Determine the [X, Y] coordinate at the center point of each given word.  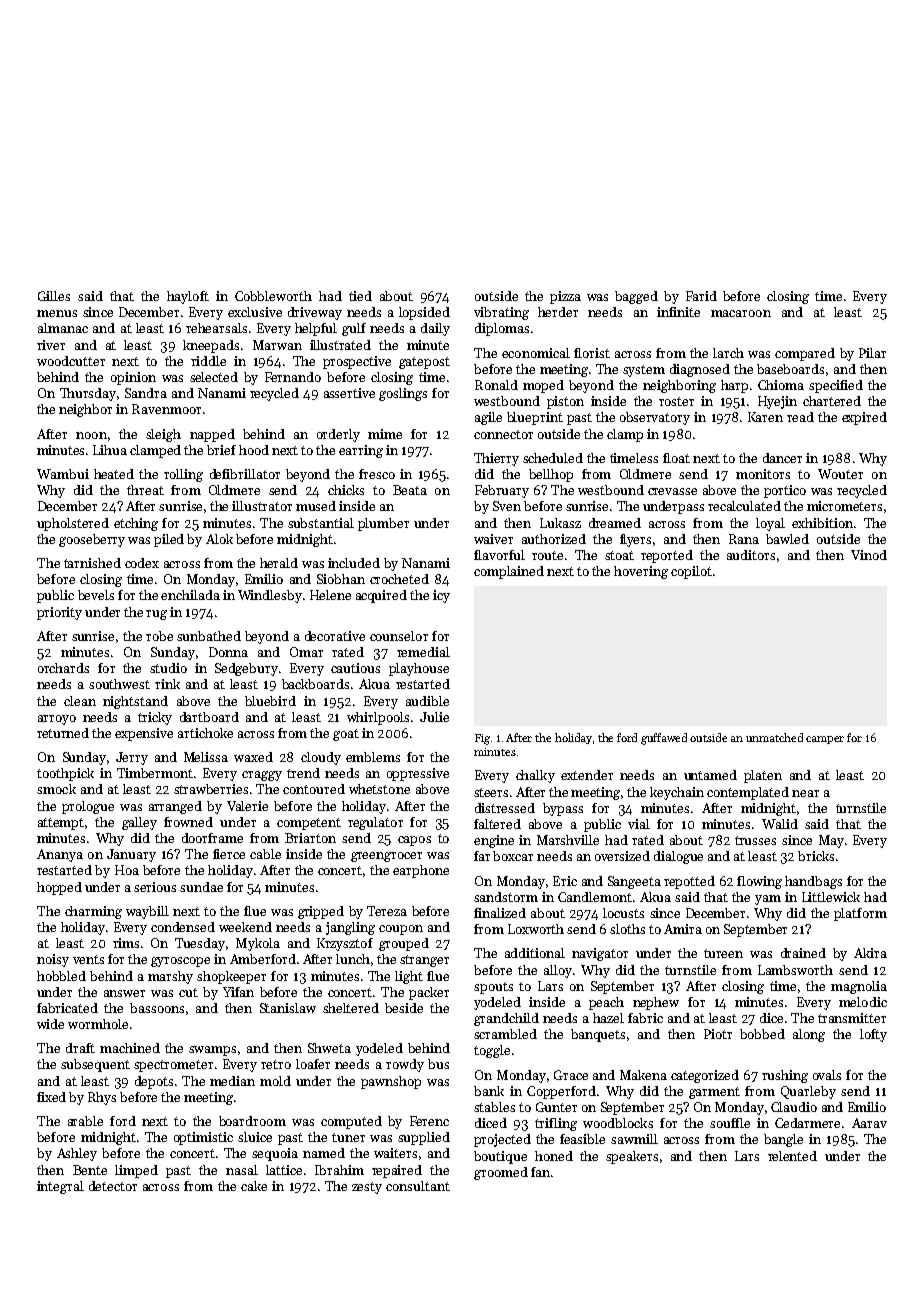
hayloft [188, 297]
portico [785, 491]
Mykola [258, 944]
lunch [353, 959]
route [547, 555]
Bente [90, 1170]
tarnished [92, 563]
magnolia [859, 987]
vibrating [501, 313]
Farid [701, 296]
